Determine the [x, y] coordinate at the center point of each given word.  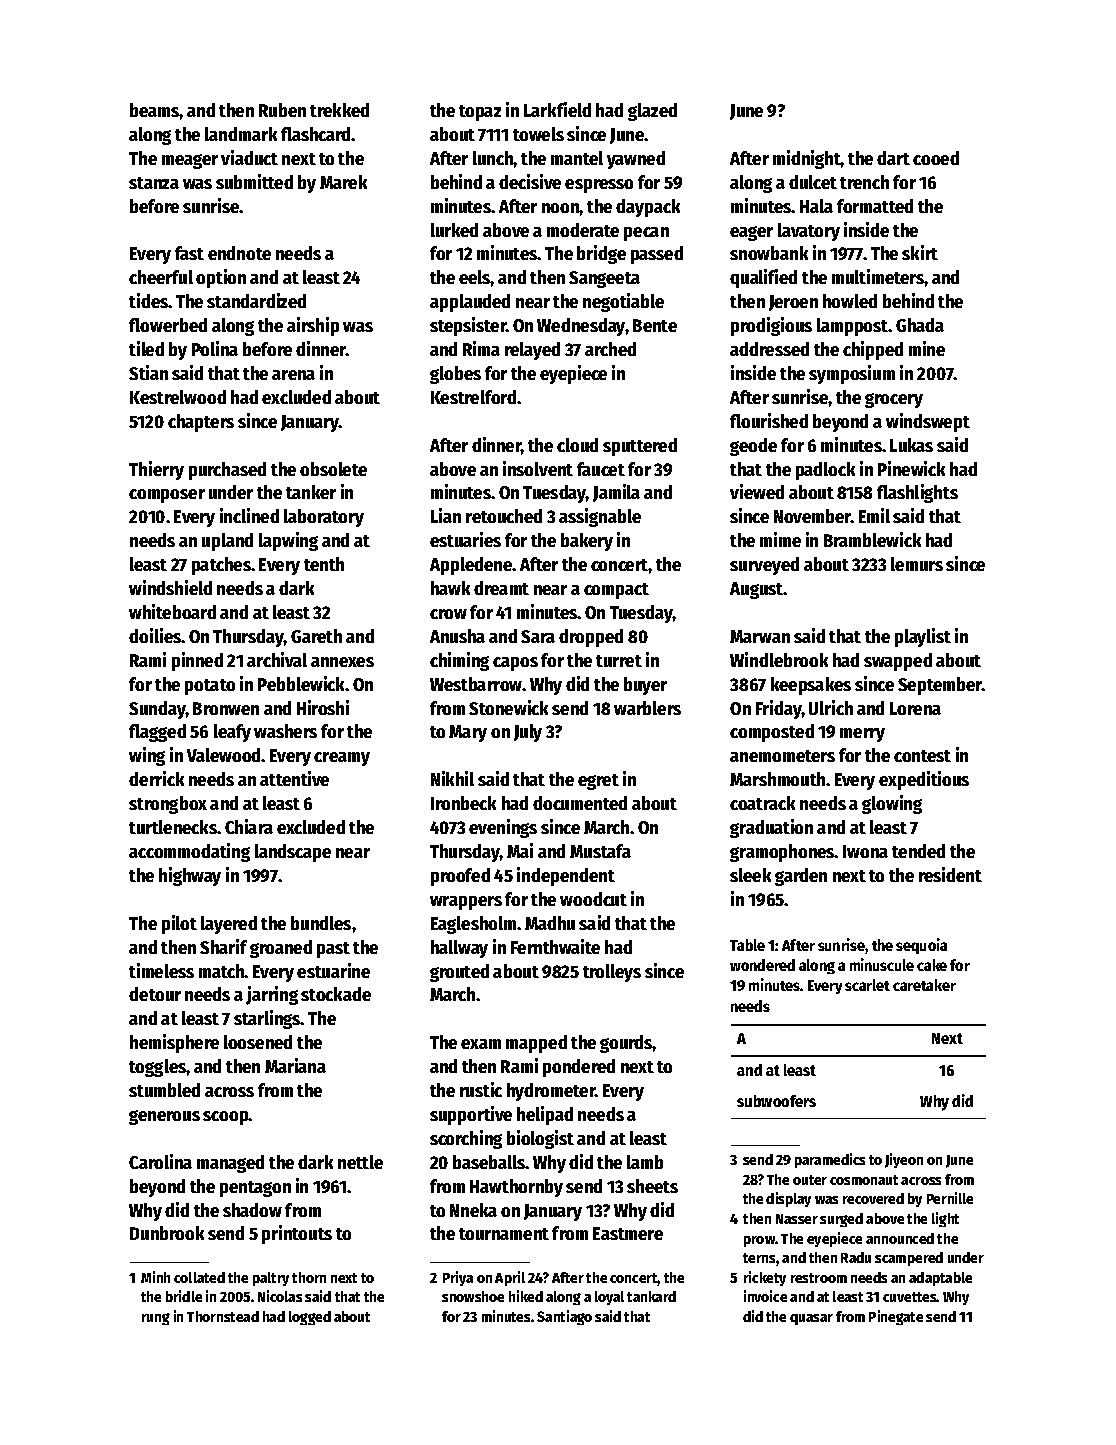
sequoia [921, 946]
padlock [825, 471]
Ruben [282, 110]
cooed [936, 158]
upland [227, 542]
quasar [811, 1319]
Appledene [471, 566]
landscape [293, 853]
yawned [636, 160]
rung [156, 1319]
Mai [520, 850]
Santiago [564, 1317]
